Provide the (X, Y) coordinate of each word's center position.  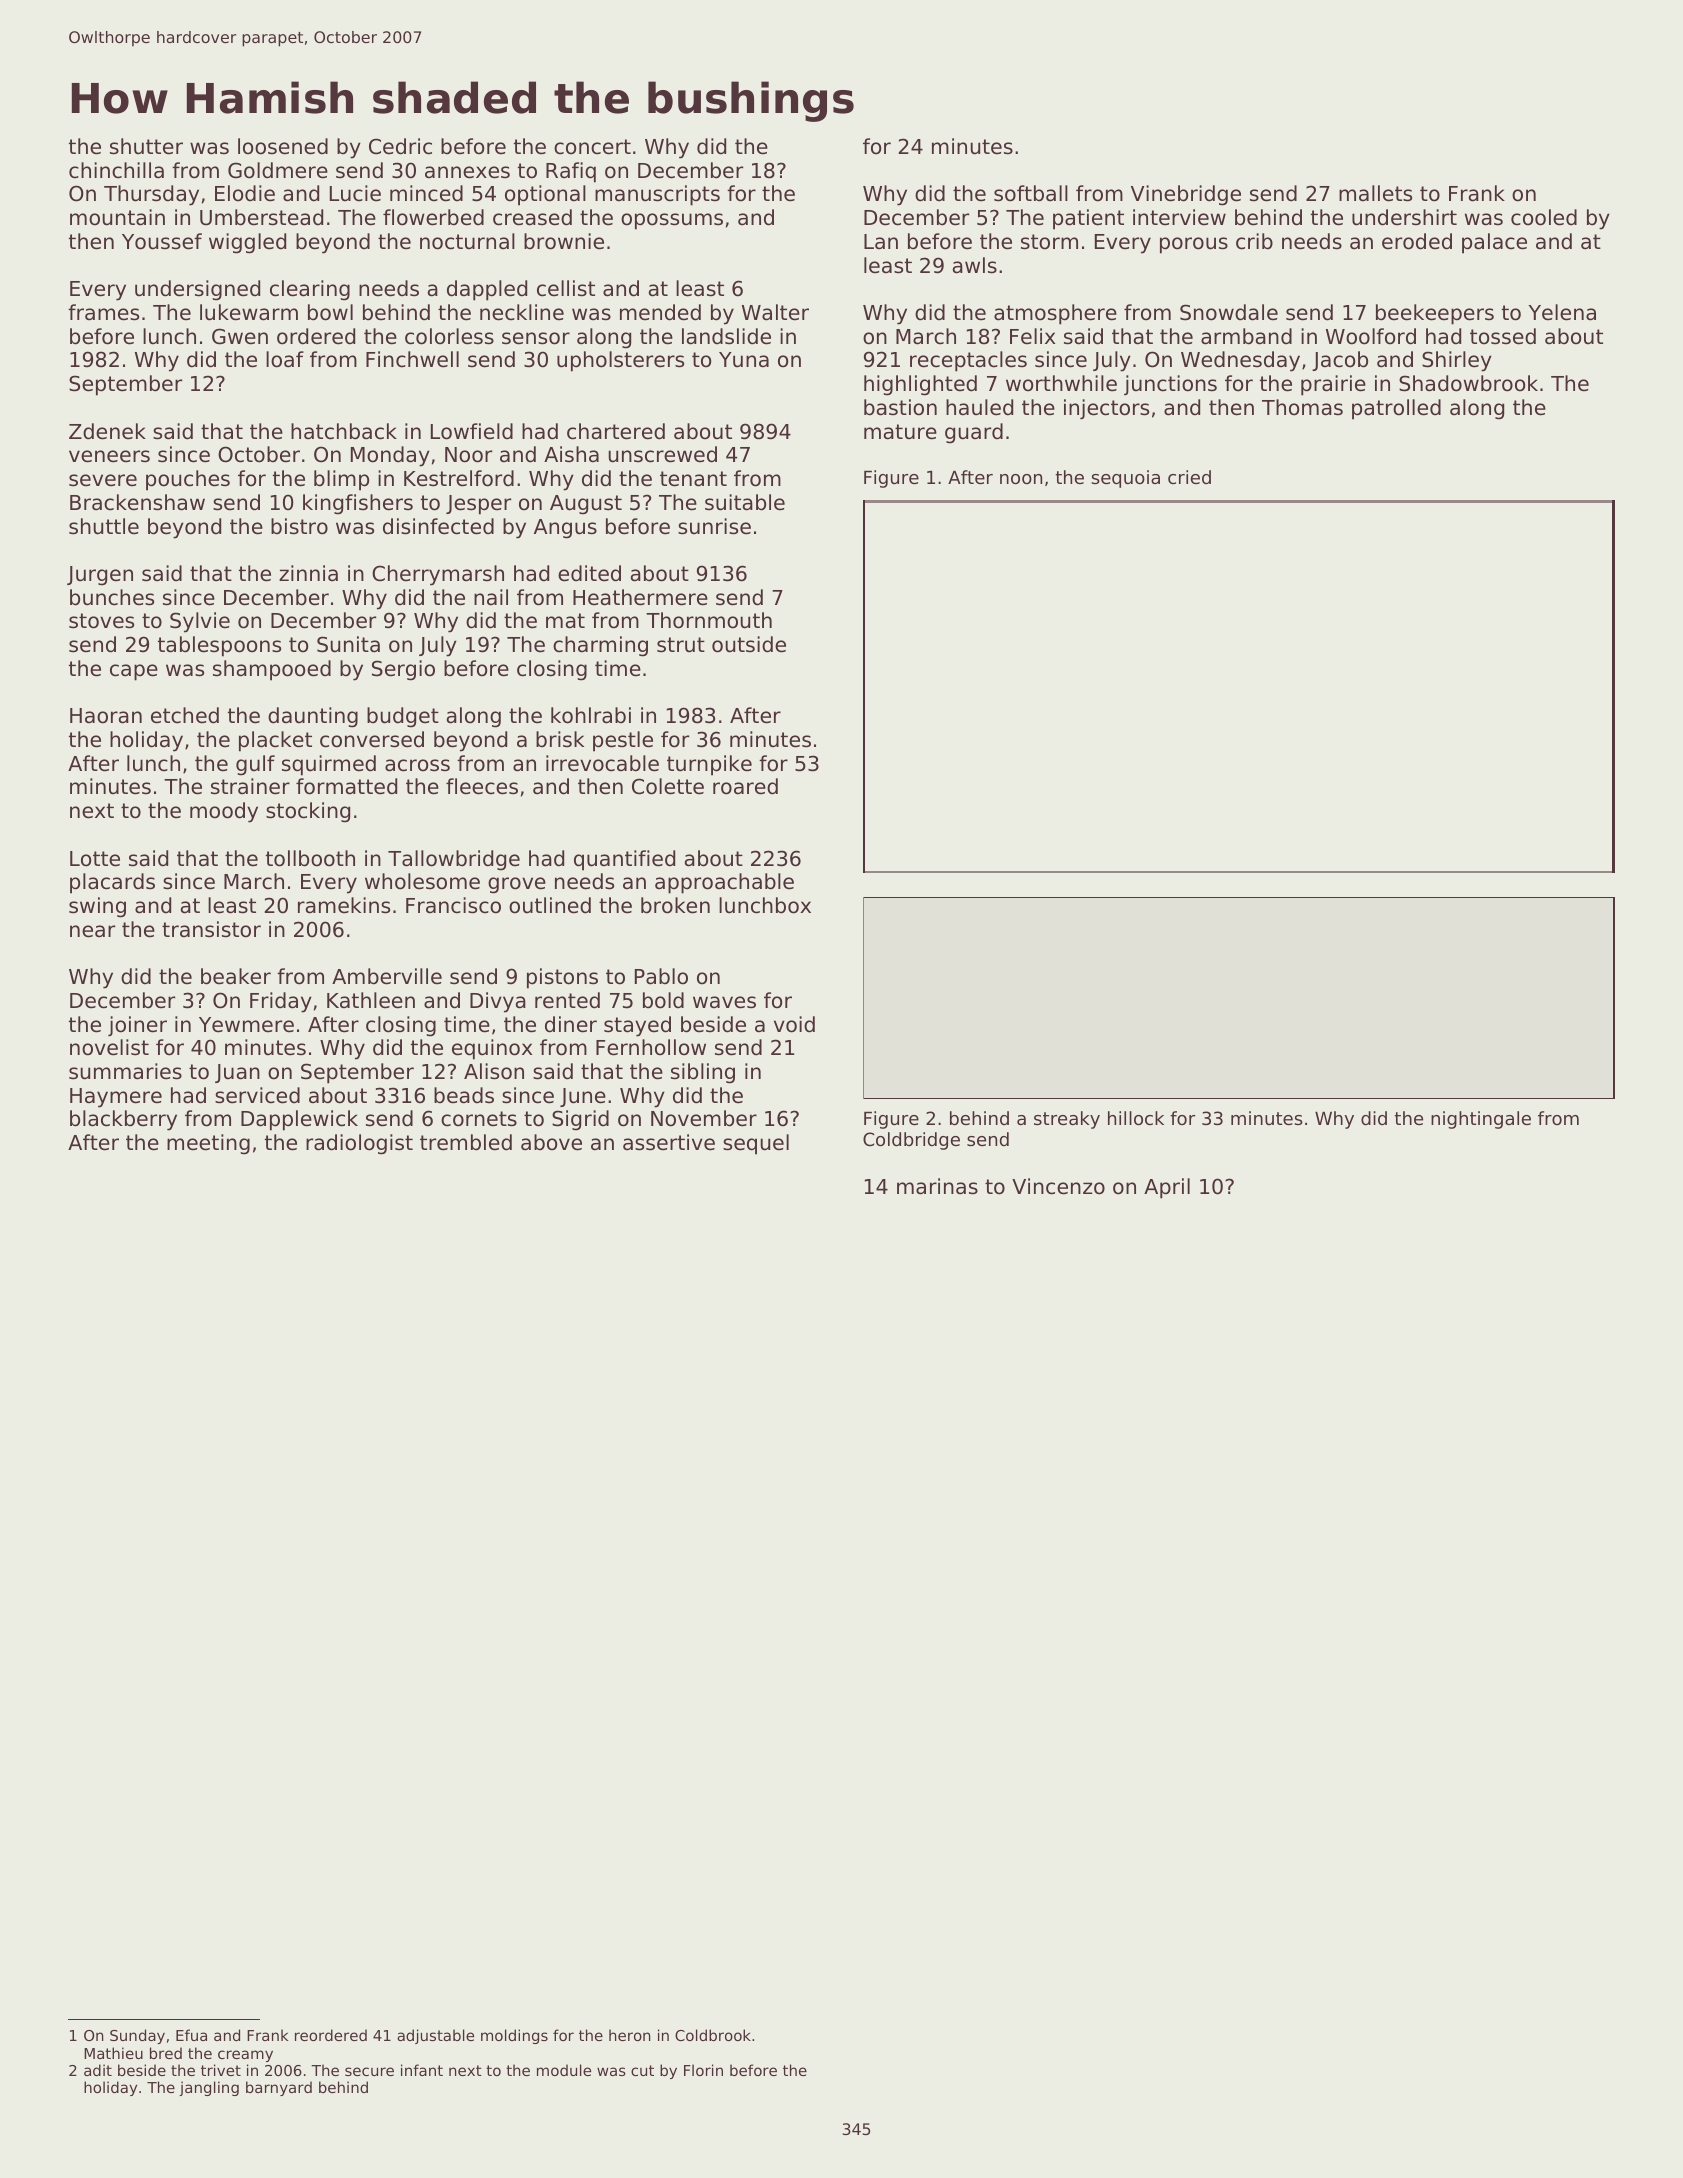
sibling (703, 1073)
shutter (146, 146)
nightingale (1481, 1120)
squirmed (329, 765)
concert (592, 147)
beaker (236, 976)
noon (1021, 479)
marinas (937, 1186)
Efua (191, 2035)
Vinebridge (1186, 195)
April (1167, 1188)
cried (1189, 477)
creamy (245, 2056)
